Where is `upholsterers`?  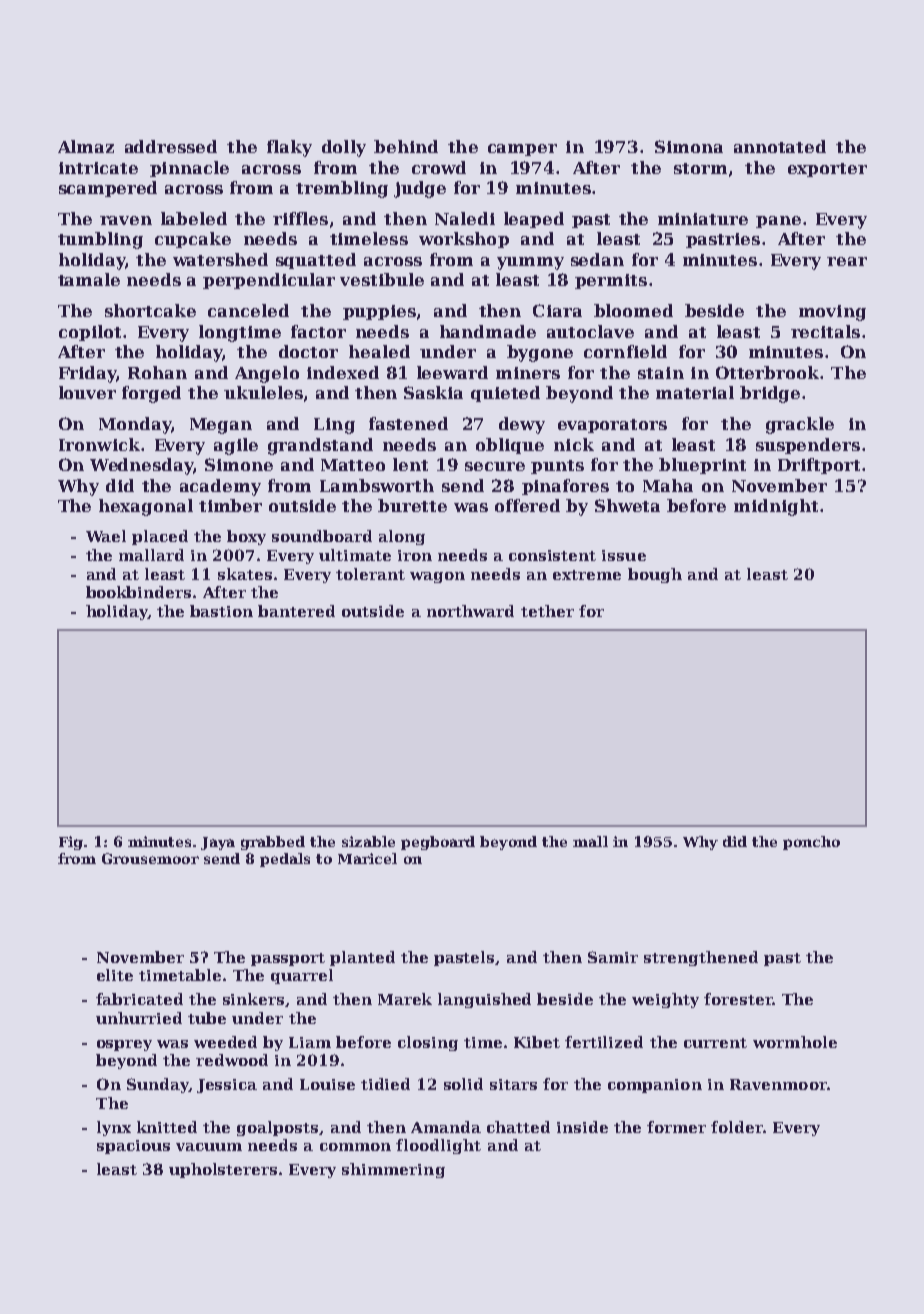
upholsterers is located at coordinates (223, 1170).
